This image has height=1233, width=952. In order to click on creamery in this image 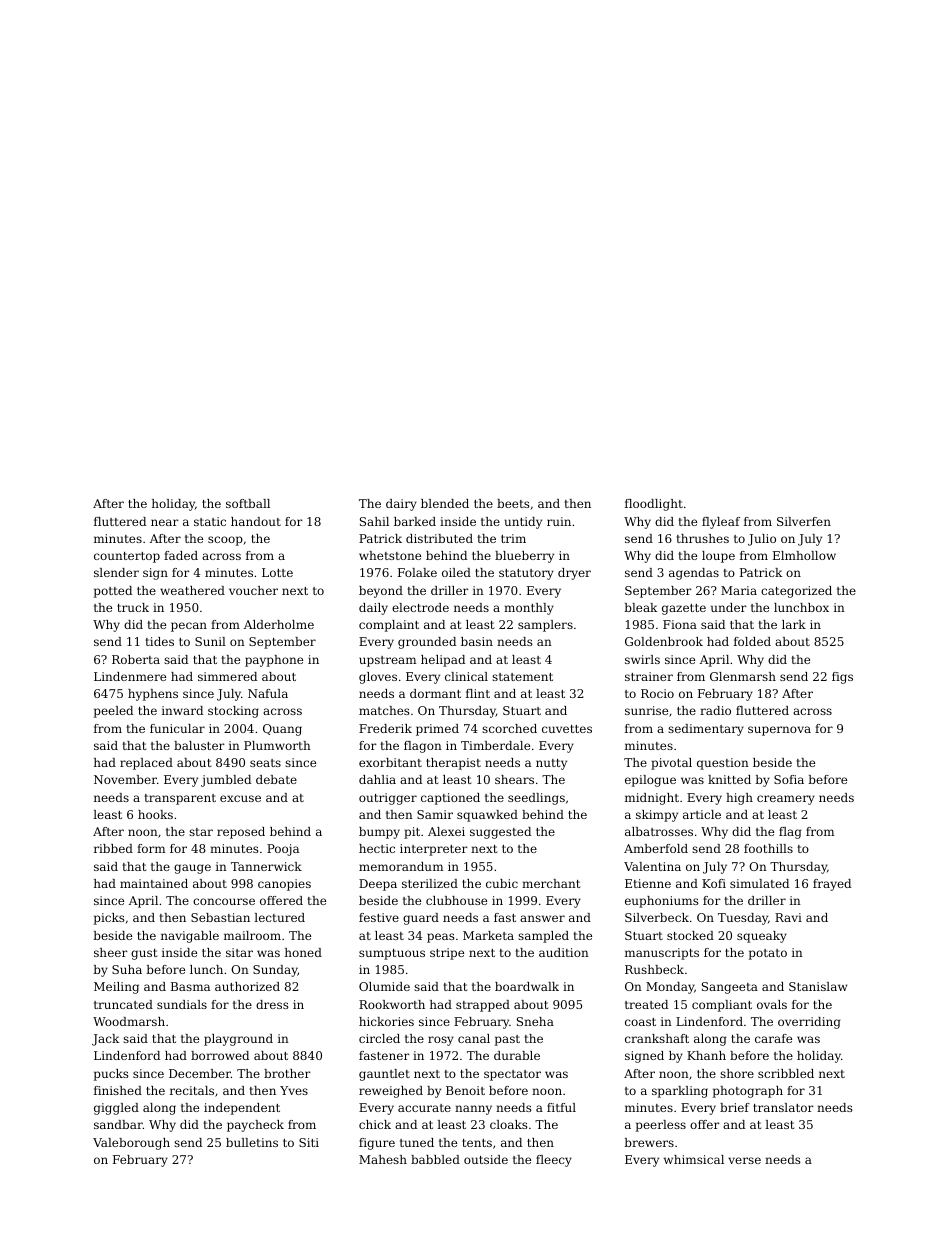, I will do `click(786, 800)`.
